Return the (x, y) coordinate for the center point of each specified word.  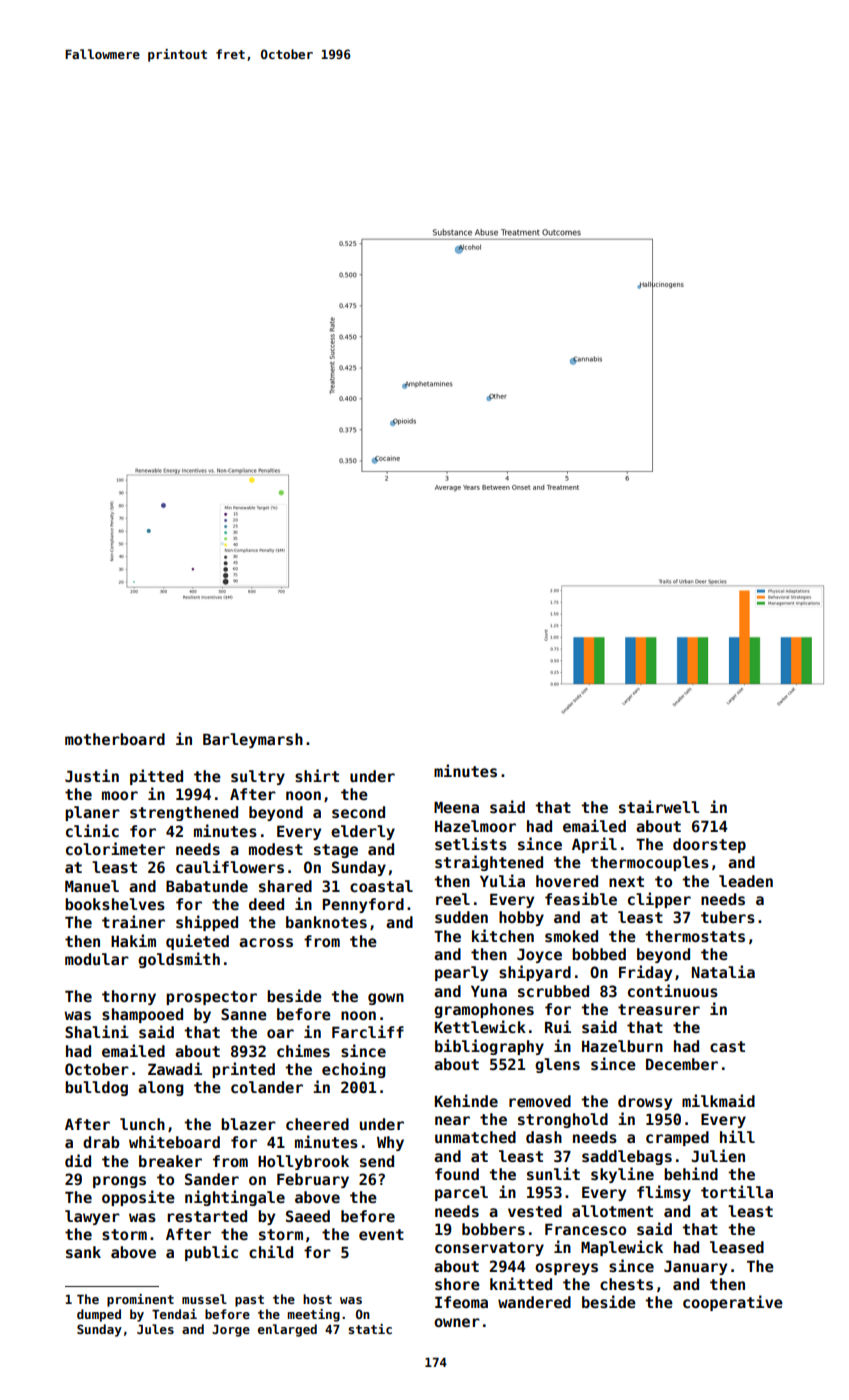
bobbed (599, 954)
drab (101, 1142)
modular (97, 959)
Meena (456, 807)
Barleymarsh (253, 740)
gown (386, 999)
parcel (461, 1193)
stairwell (659, 806)
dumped (99, 1315)
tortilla (737, 1191)
